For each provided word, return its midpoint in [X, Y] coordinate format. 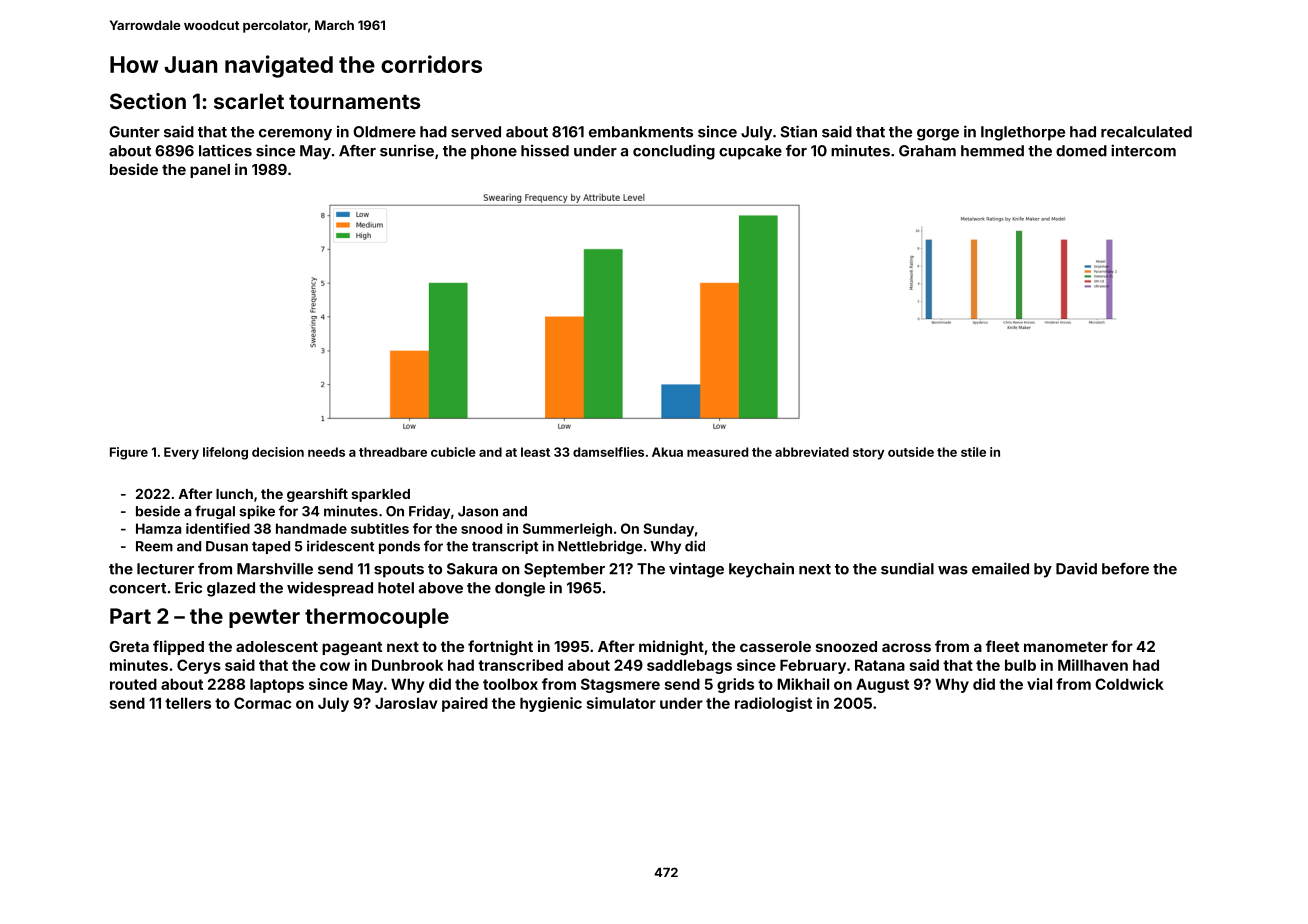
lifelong [225, 453]
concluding [674, 152]
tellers [188, 703]
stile [973, 452]
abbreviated [812, 452]
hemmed [992, 151]
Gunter [134, 132]
